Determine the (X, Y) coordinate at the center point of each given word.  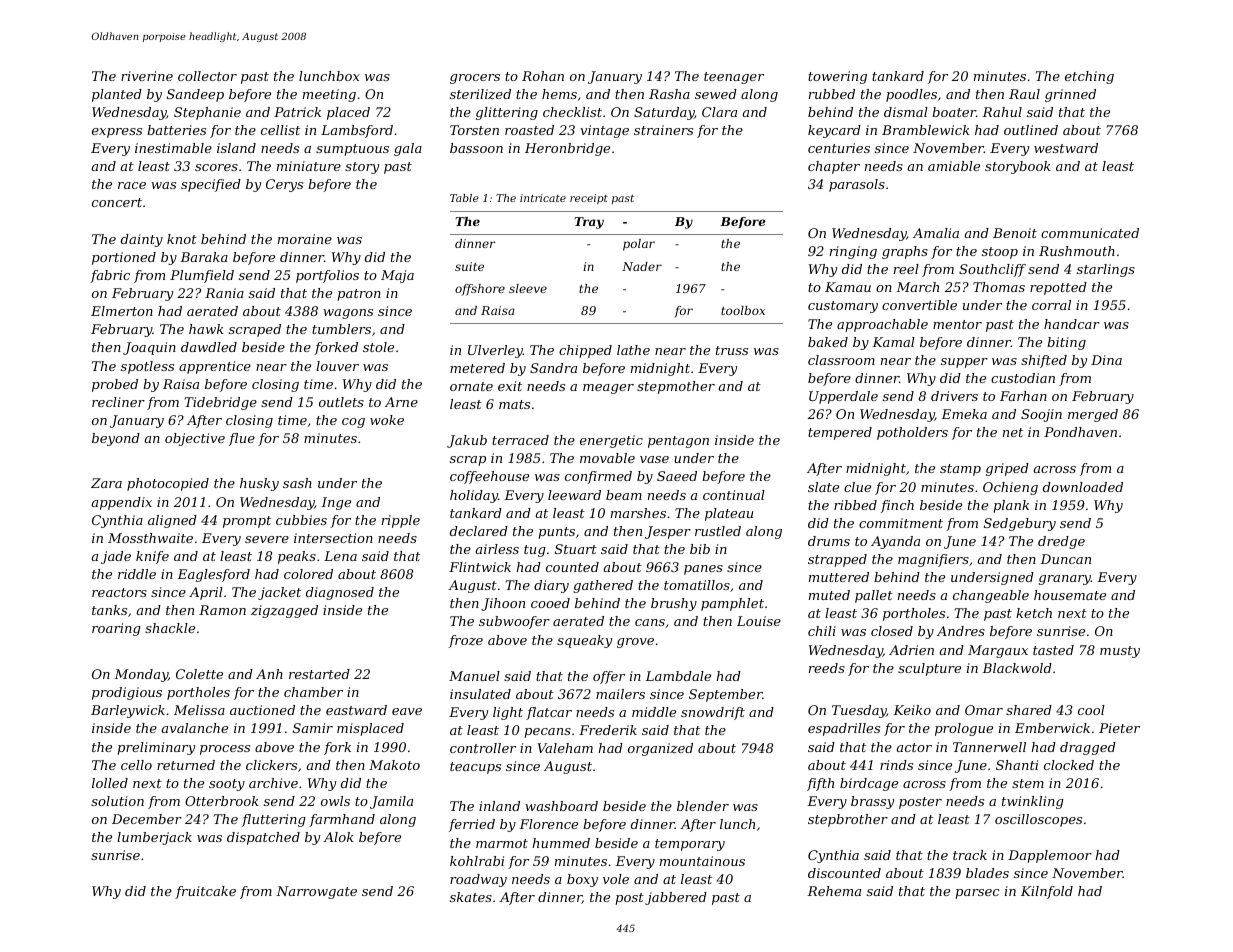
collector (207, 76)
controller (483, 748)
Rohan (543, 76)
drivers (954, 396)
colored (308, 574)
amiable (954, 166)
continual (734, 495)
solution (117, 801)
